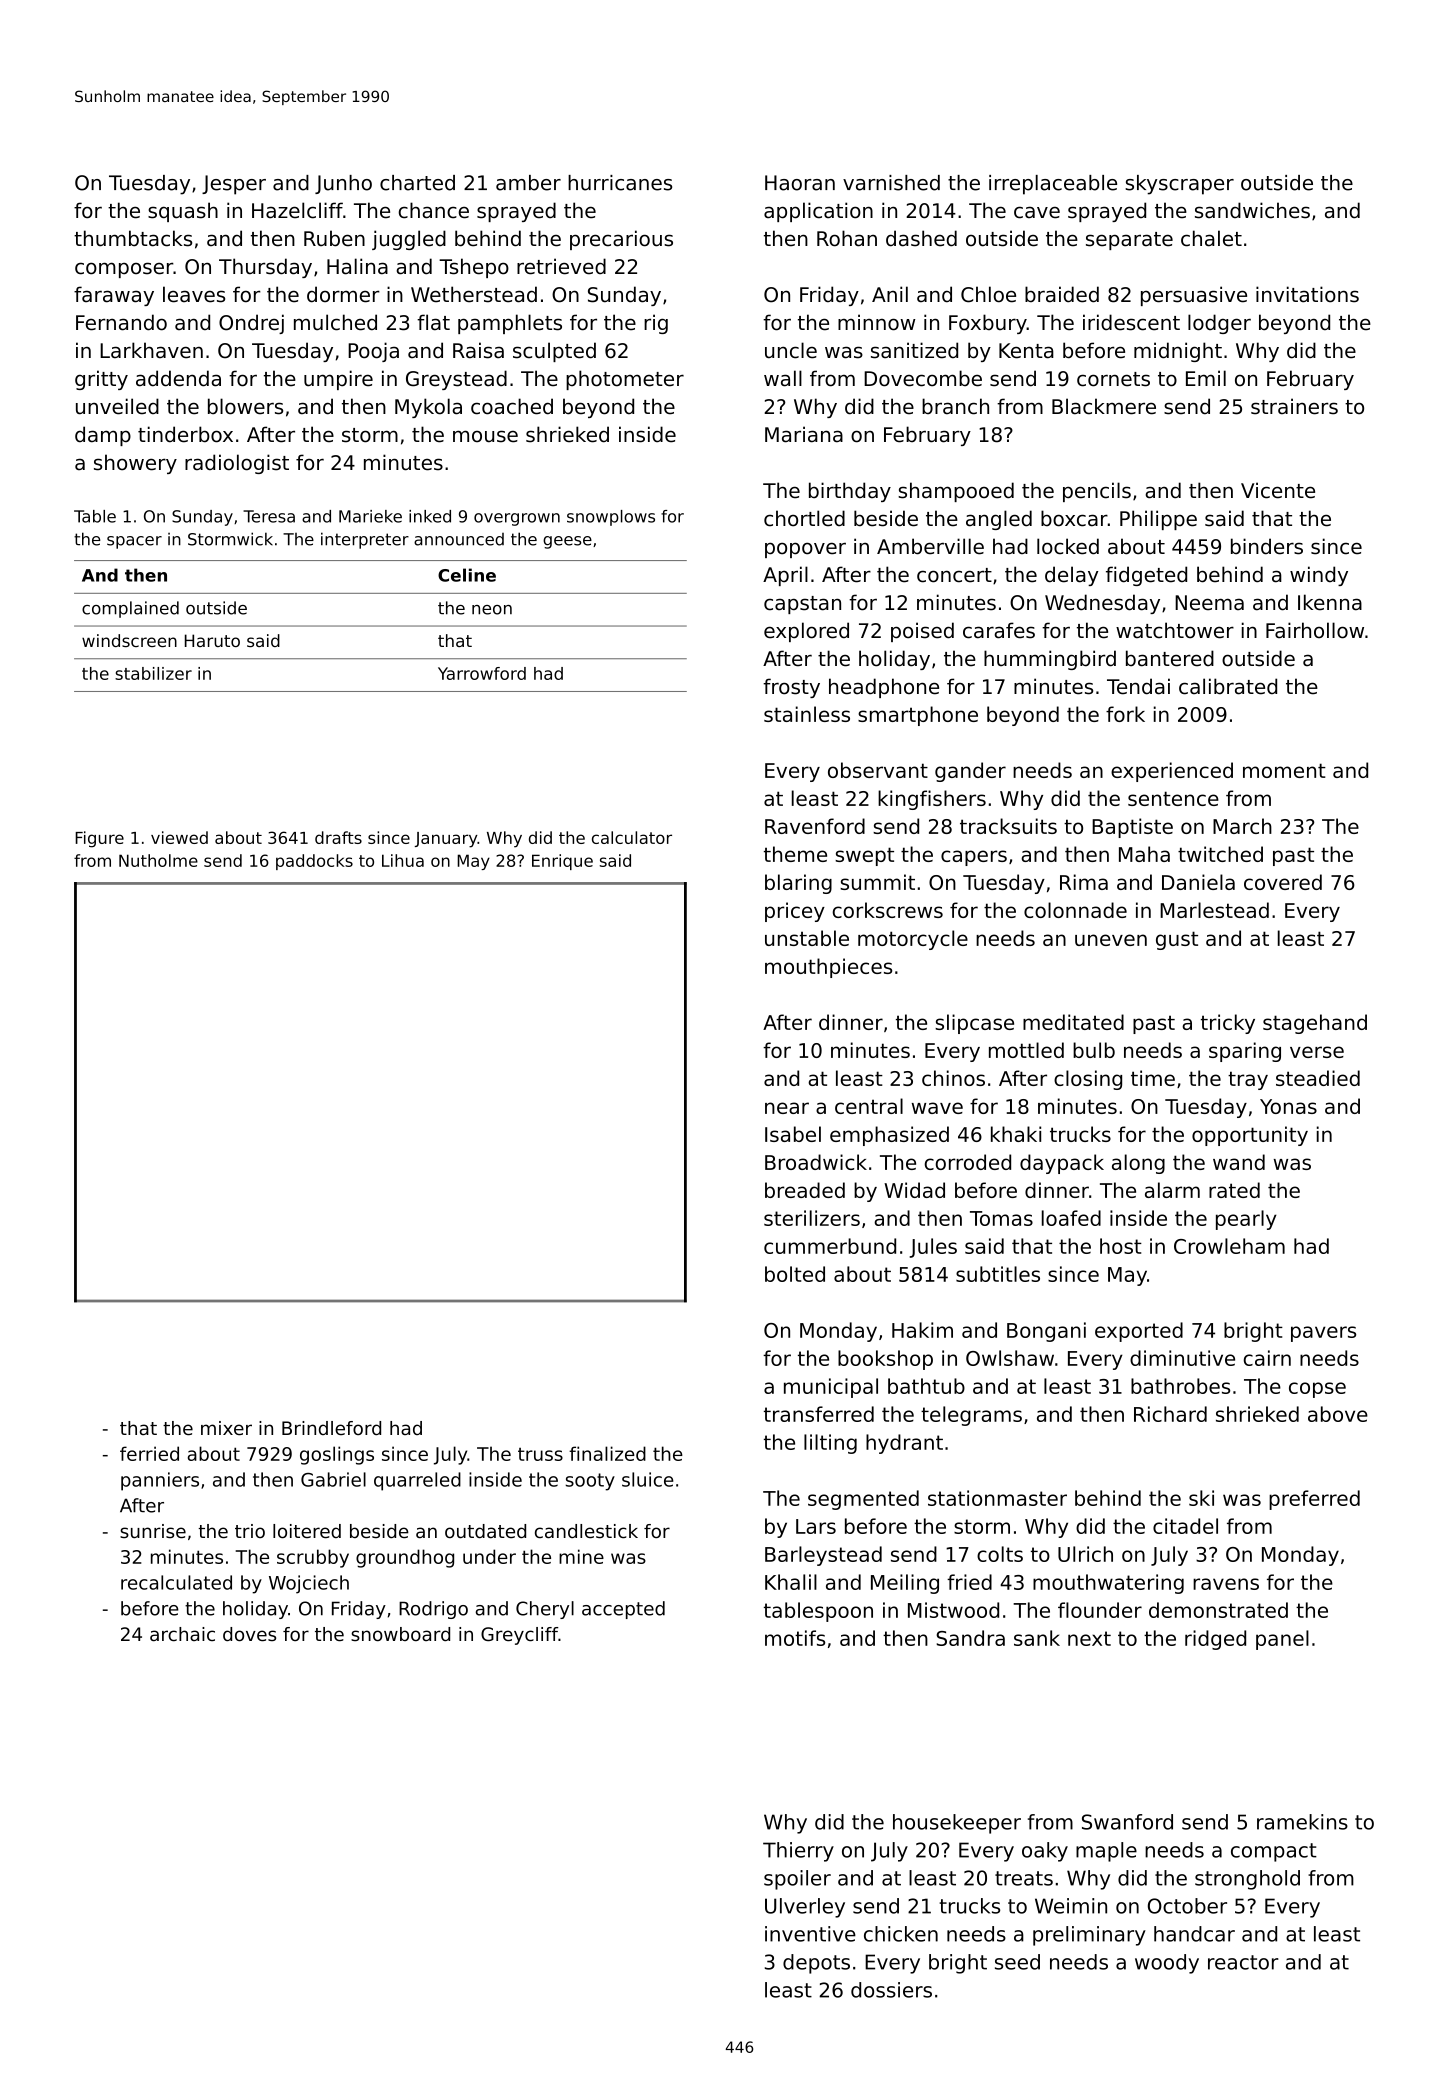  I want to click on precarious, so click(621, 240).
